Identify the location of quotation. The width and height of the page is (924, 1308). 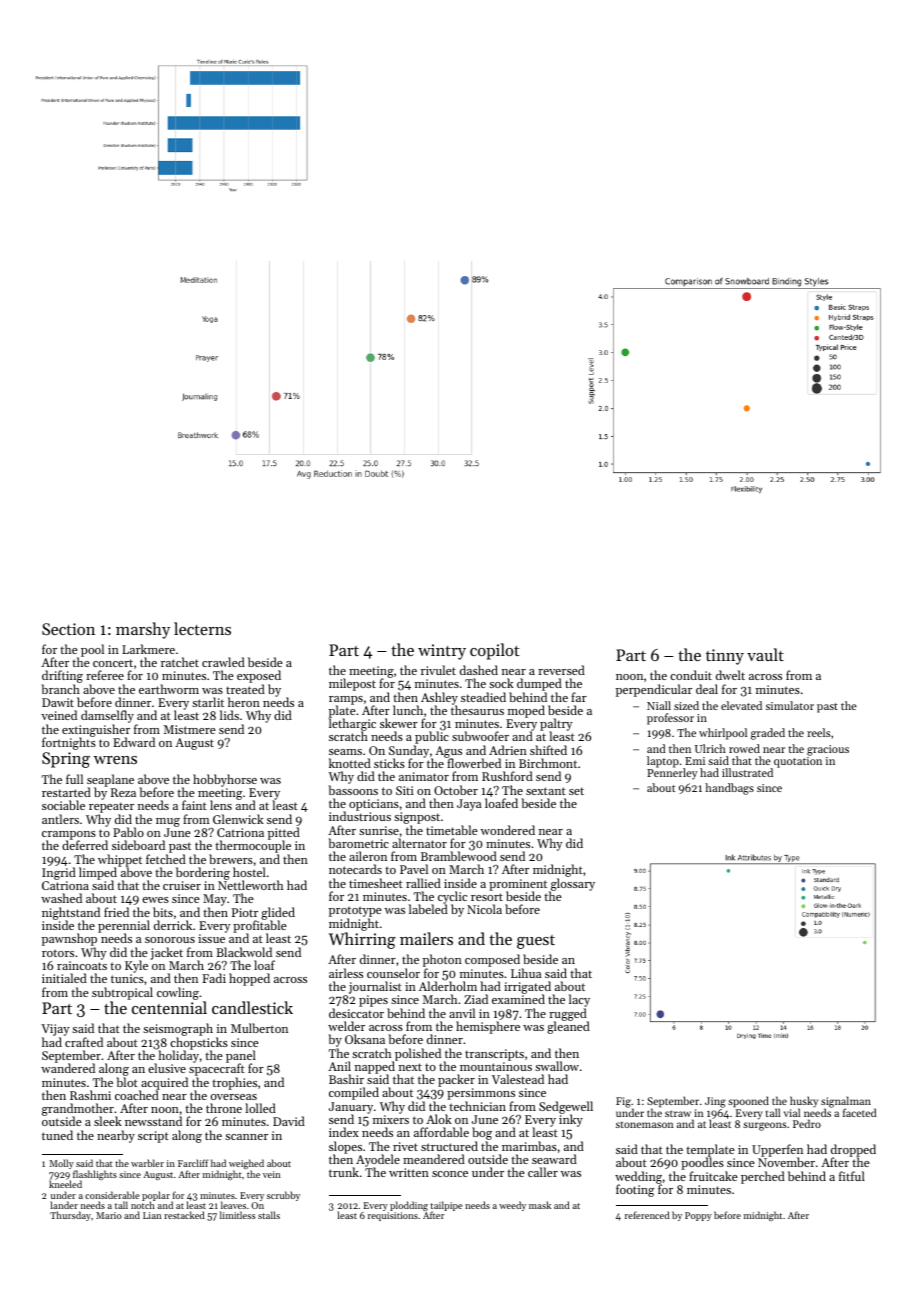
(798, 762).
